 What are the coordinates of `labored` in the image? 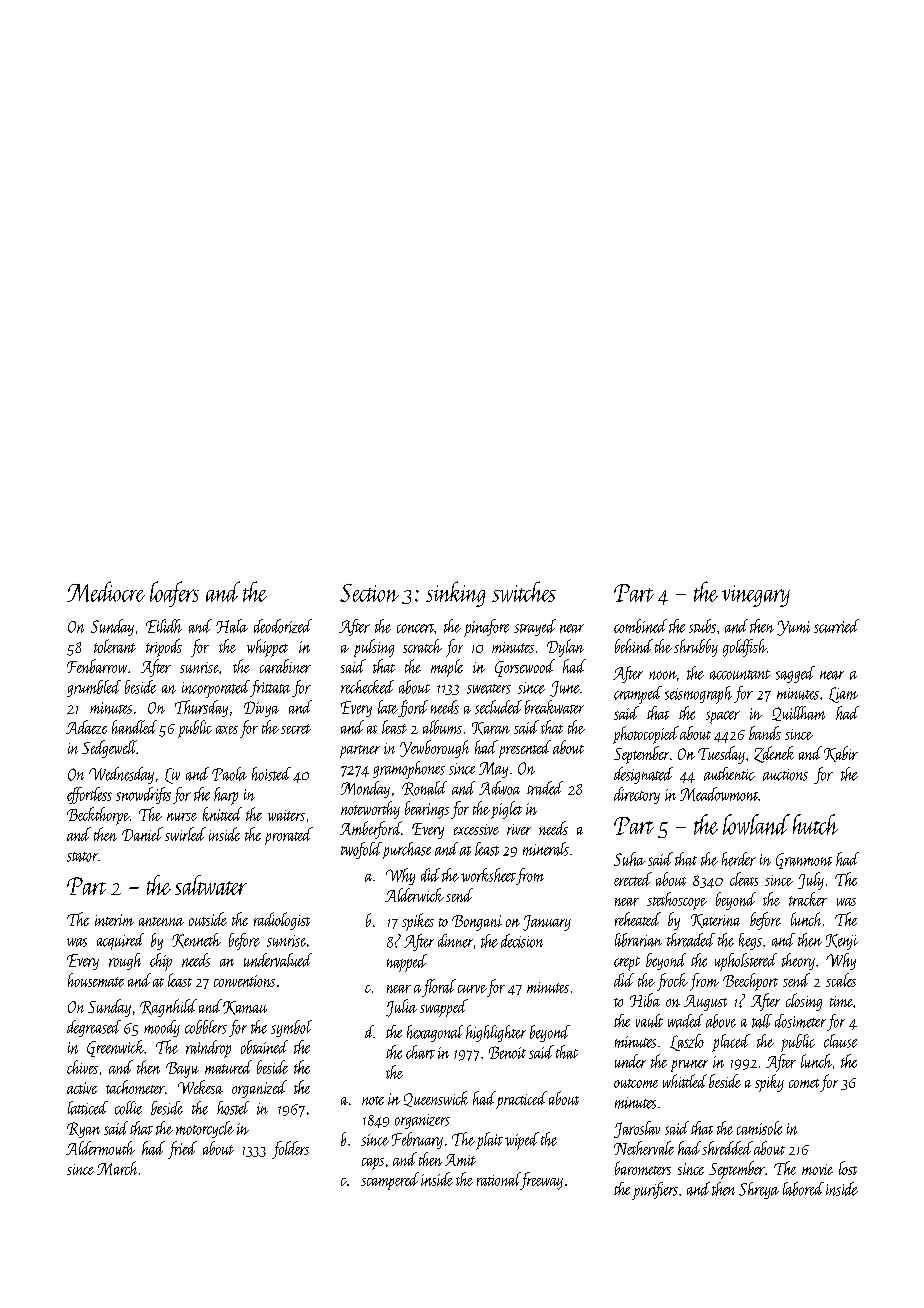 It's located at (803, 1189).
